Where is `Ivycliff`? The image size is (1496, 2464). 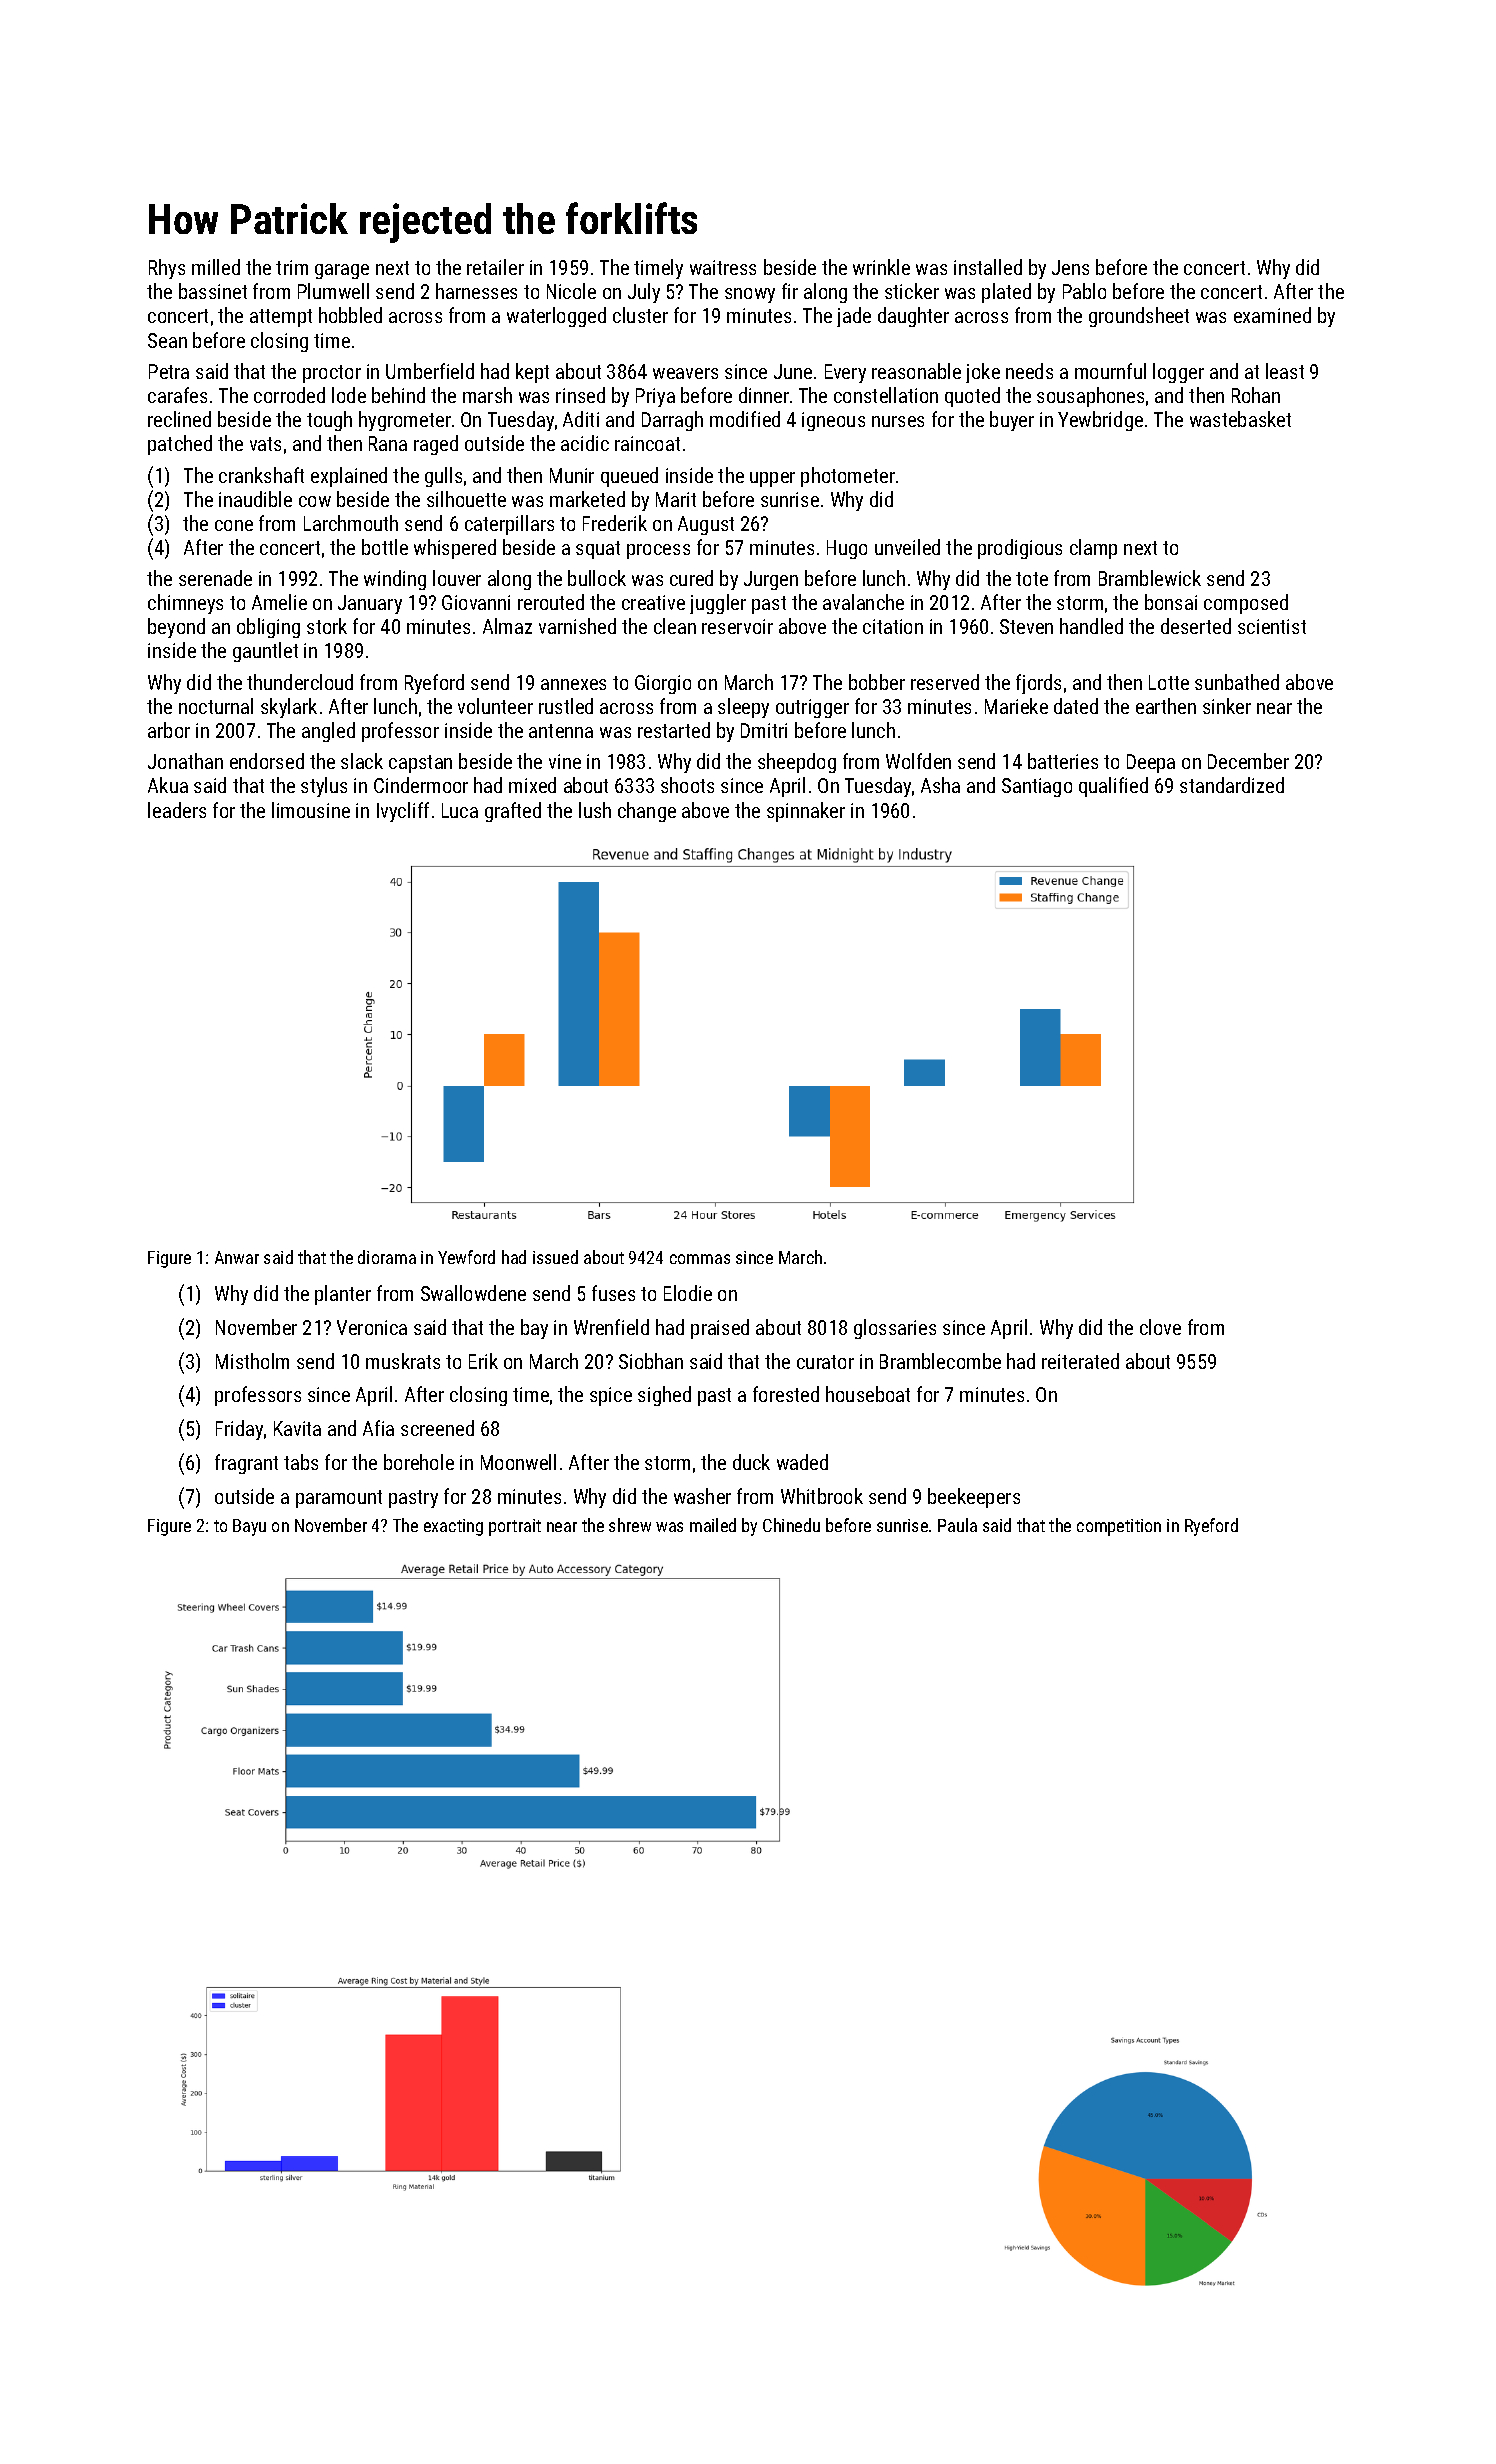 Ivycliff is located at coordinates (403, 812).
